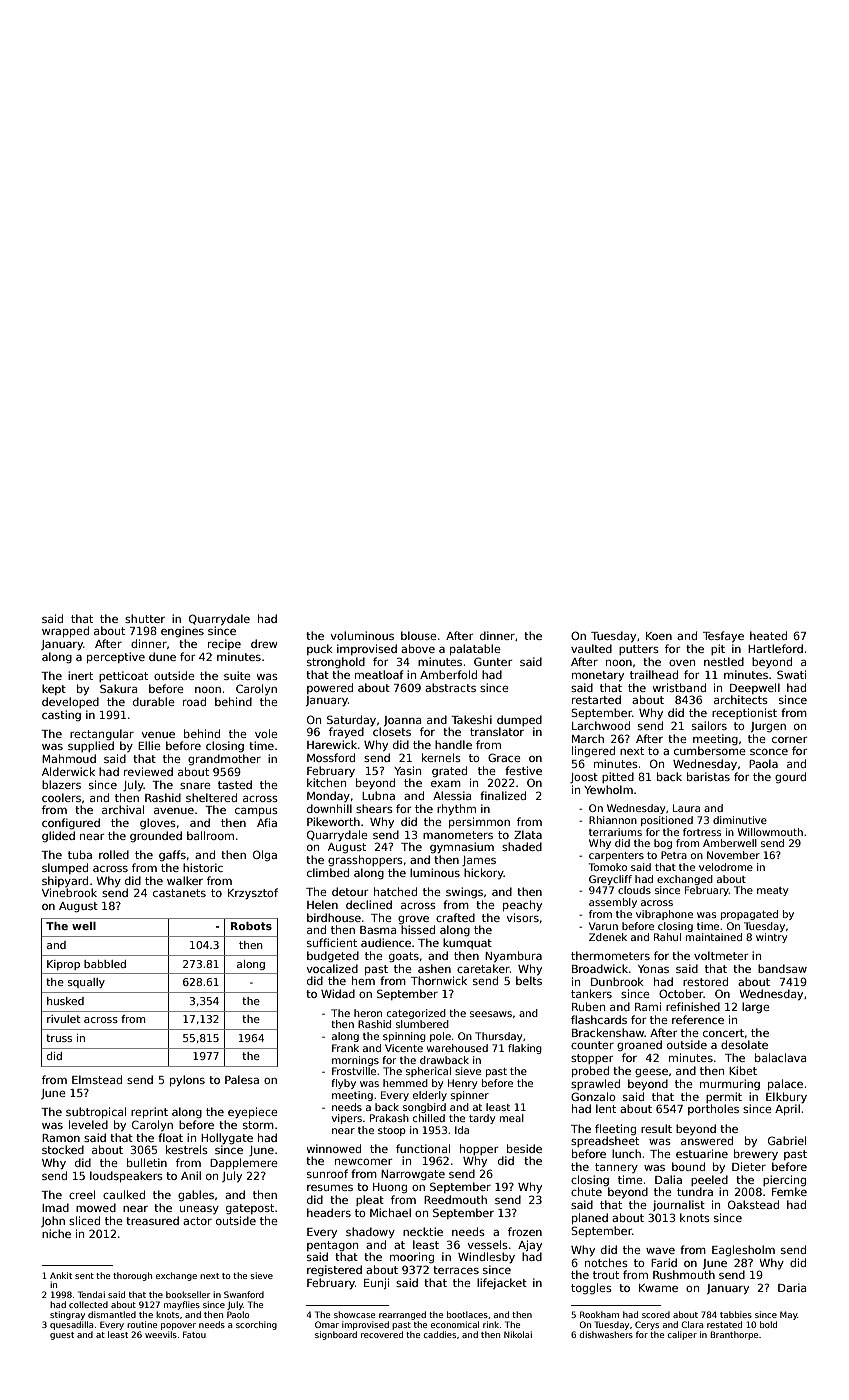 The height and width of the screenshot is (1400, 849). Describe the element at coordinates (86, 983) in the screenshot. I see `squally` at that location.
